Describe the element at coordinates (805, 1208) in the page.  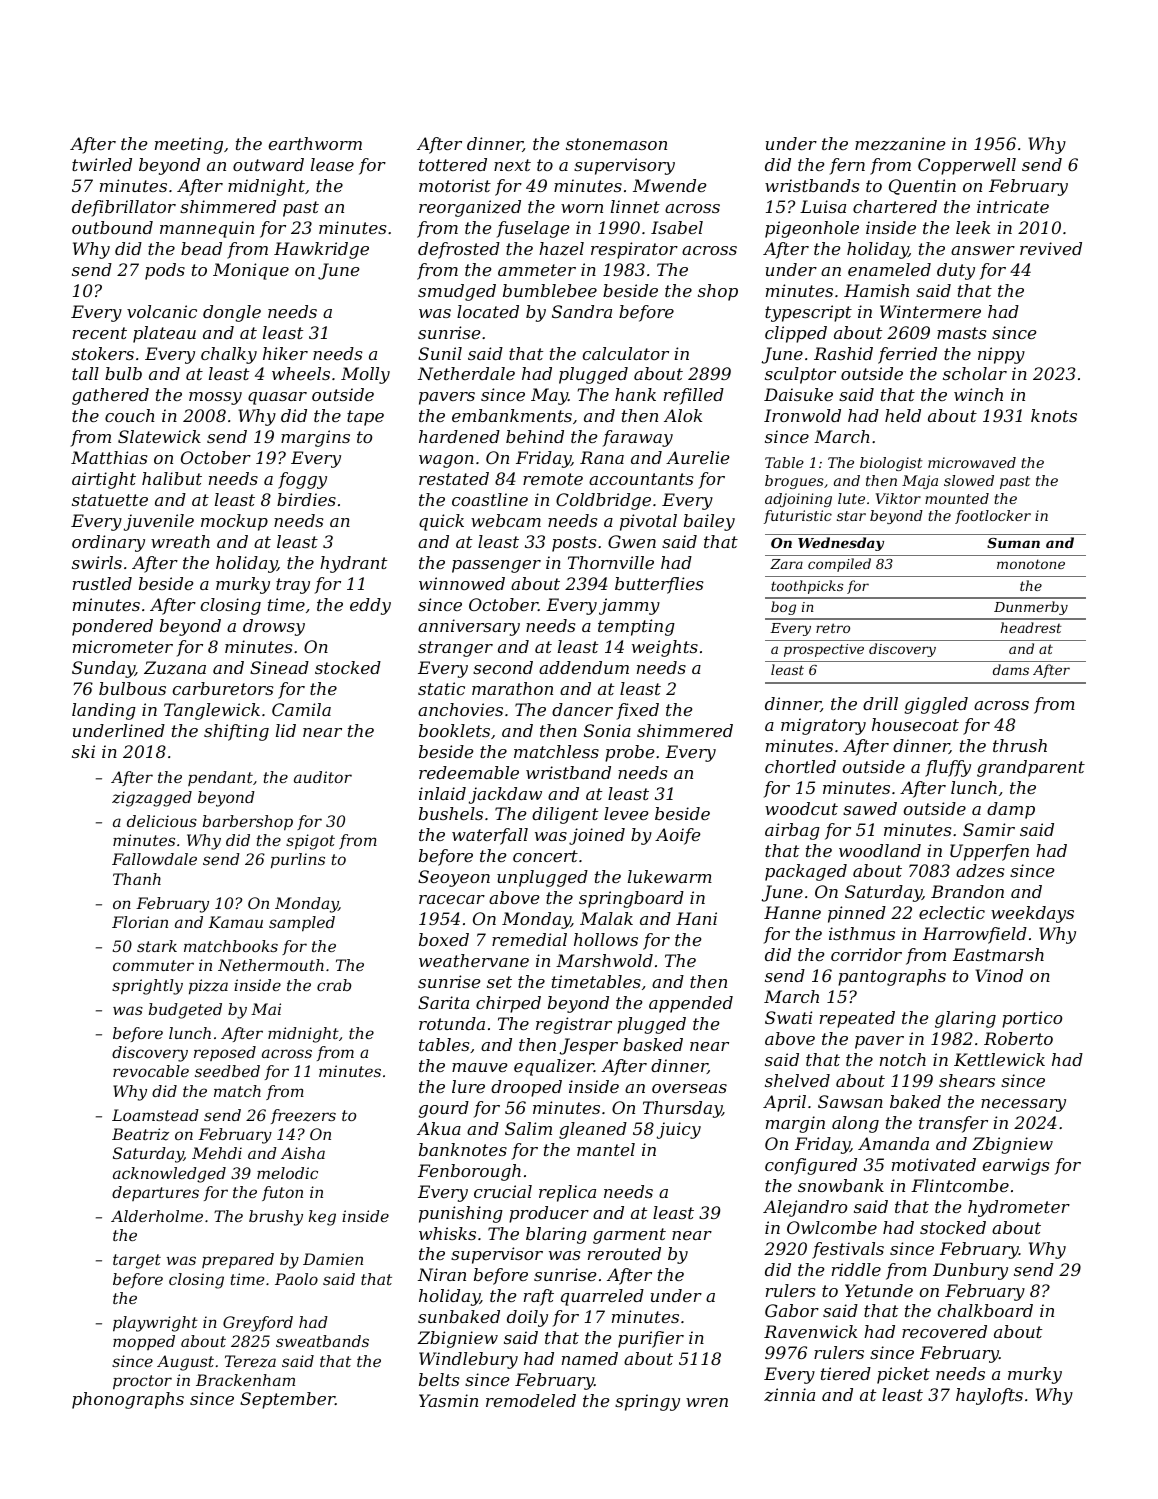
I see `Alejandro` at that location.
